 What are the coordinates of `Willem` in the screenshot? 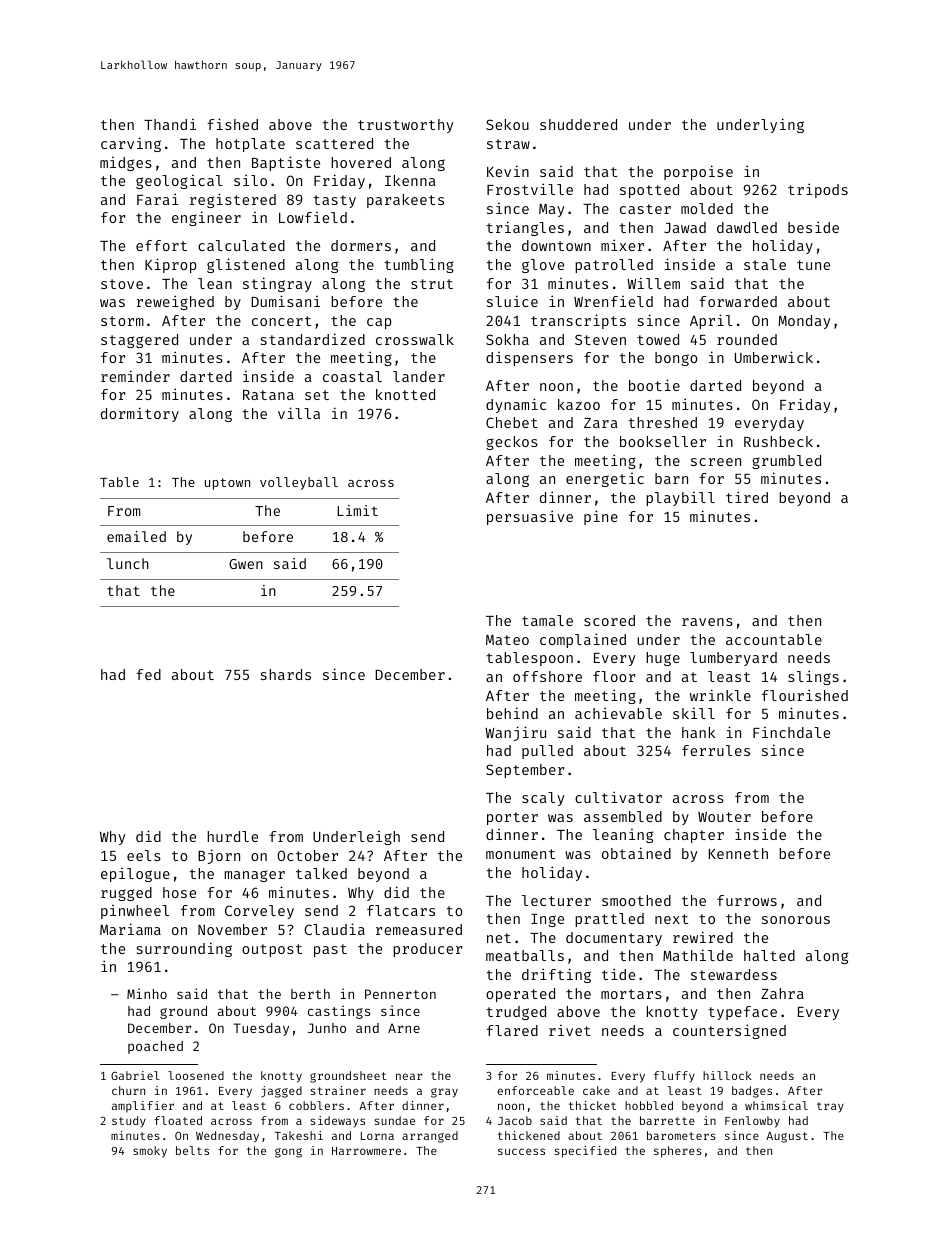 It's located at (653, 283).
